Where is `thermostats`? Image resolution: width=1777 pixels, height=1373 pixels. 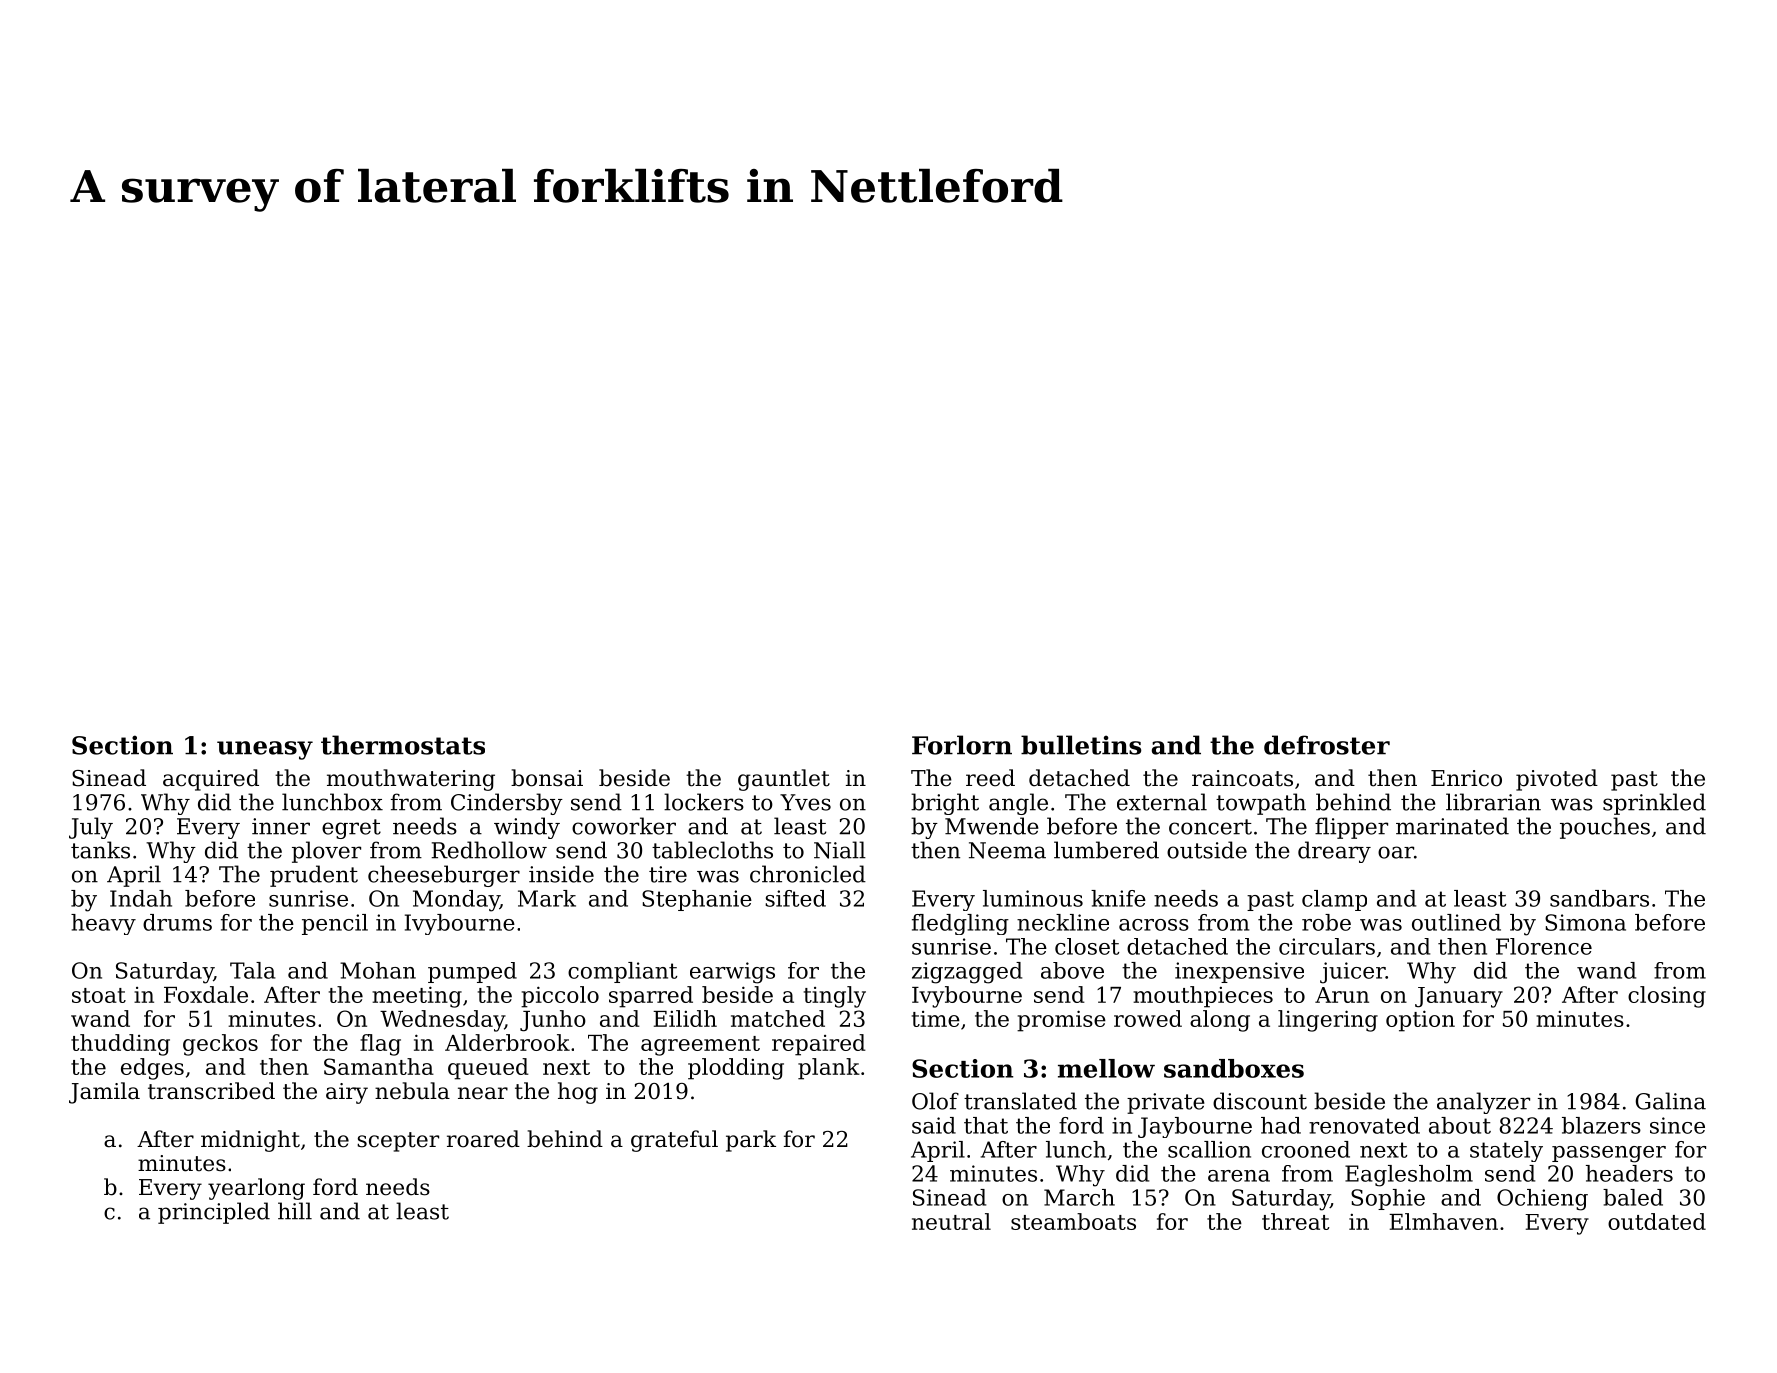
thermostats is located at coordinates (403, 745).
